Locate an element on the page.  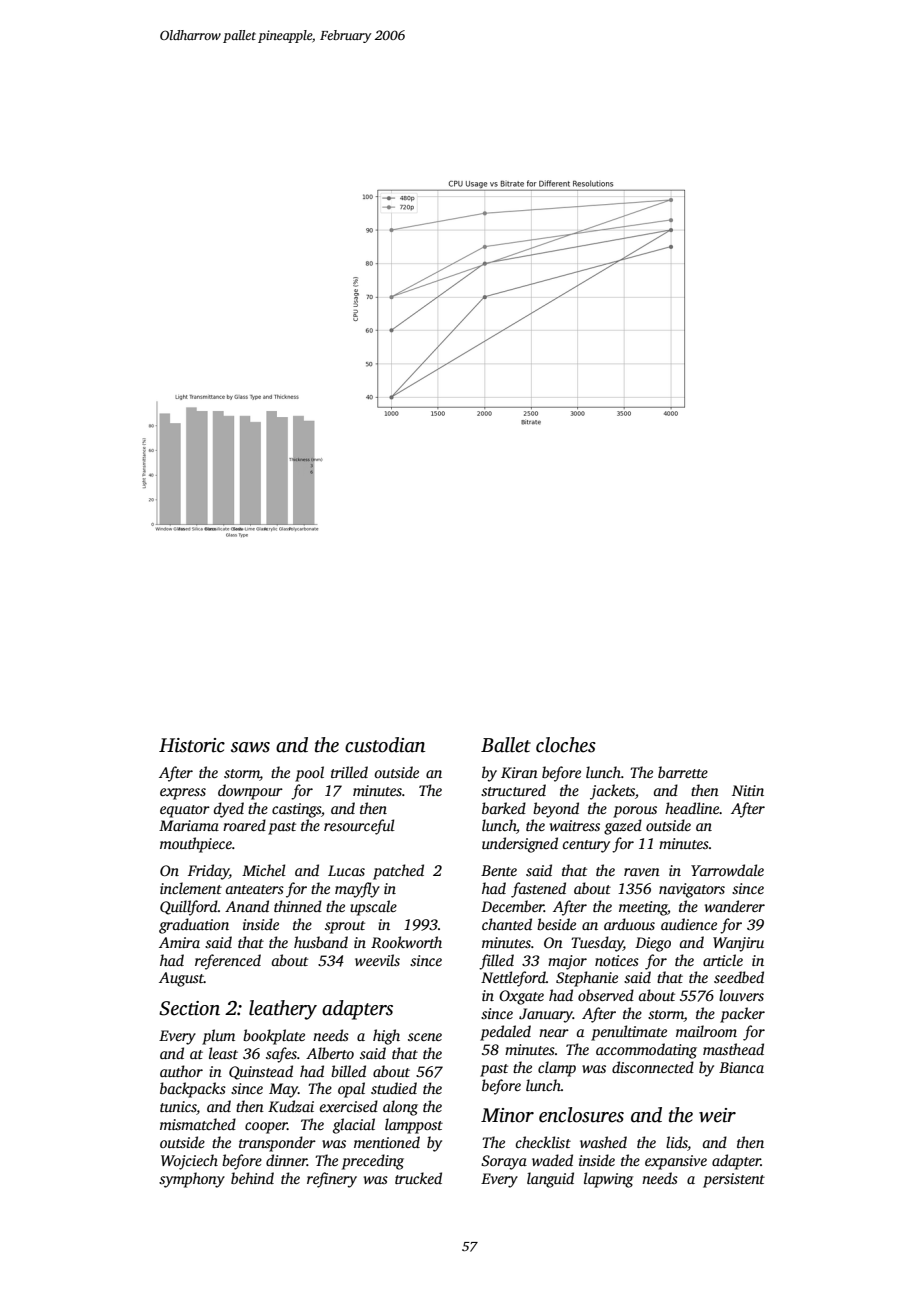
saws is located at coordinates (250, 747).
